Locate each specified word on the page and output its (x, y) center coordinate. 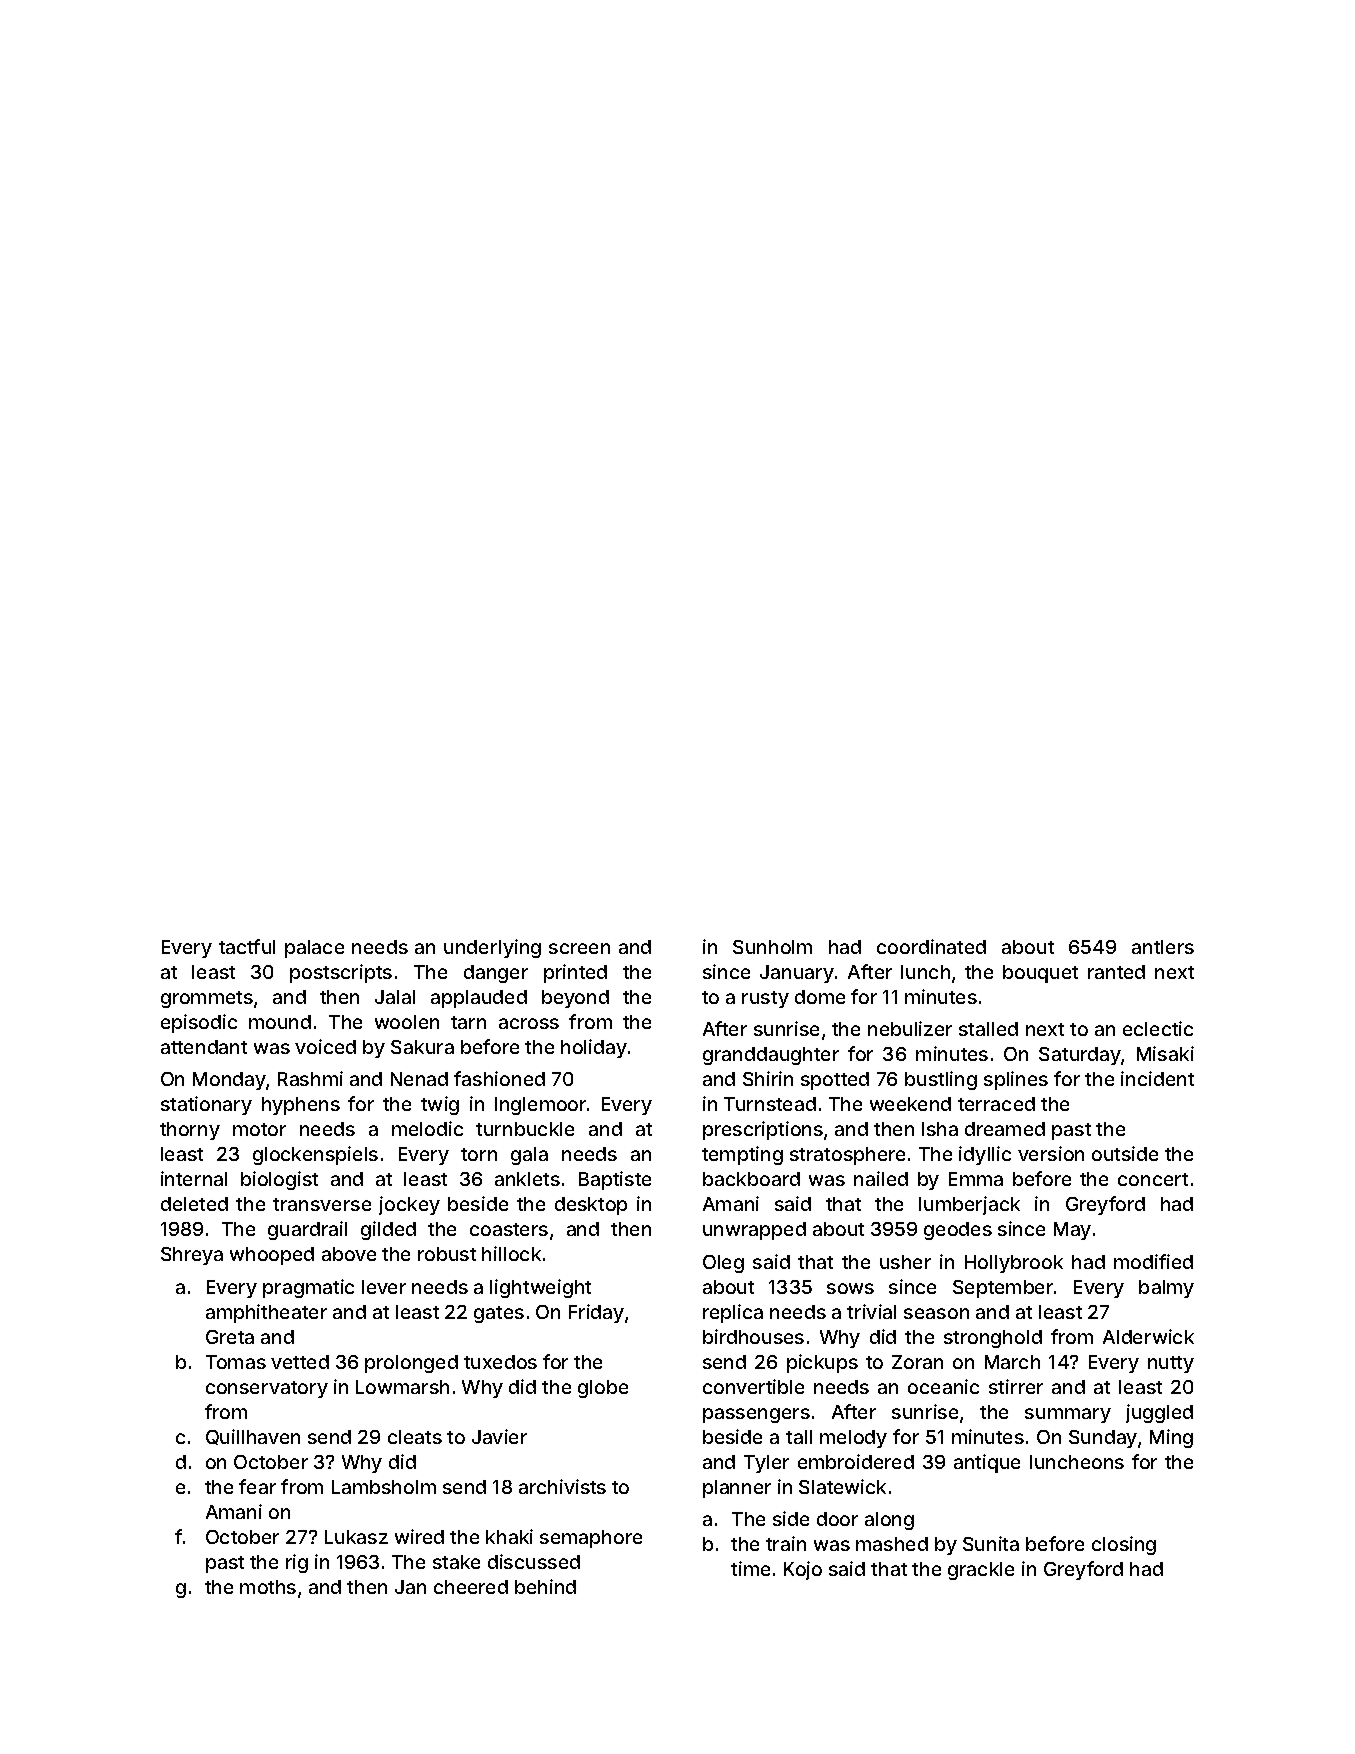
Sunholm (772, 947)
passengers (756, 1415)
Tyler (766, 1464)
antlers (1163, 947)
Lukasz (356, 1537)
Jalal (395, 997)
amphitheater (266, 1313)
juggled (1159, 1413)
